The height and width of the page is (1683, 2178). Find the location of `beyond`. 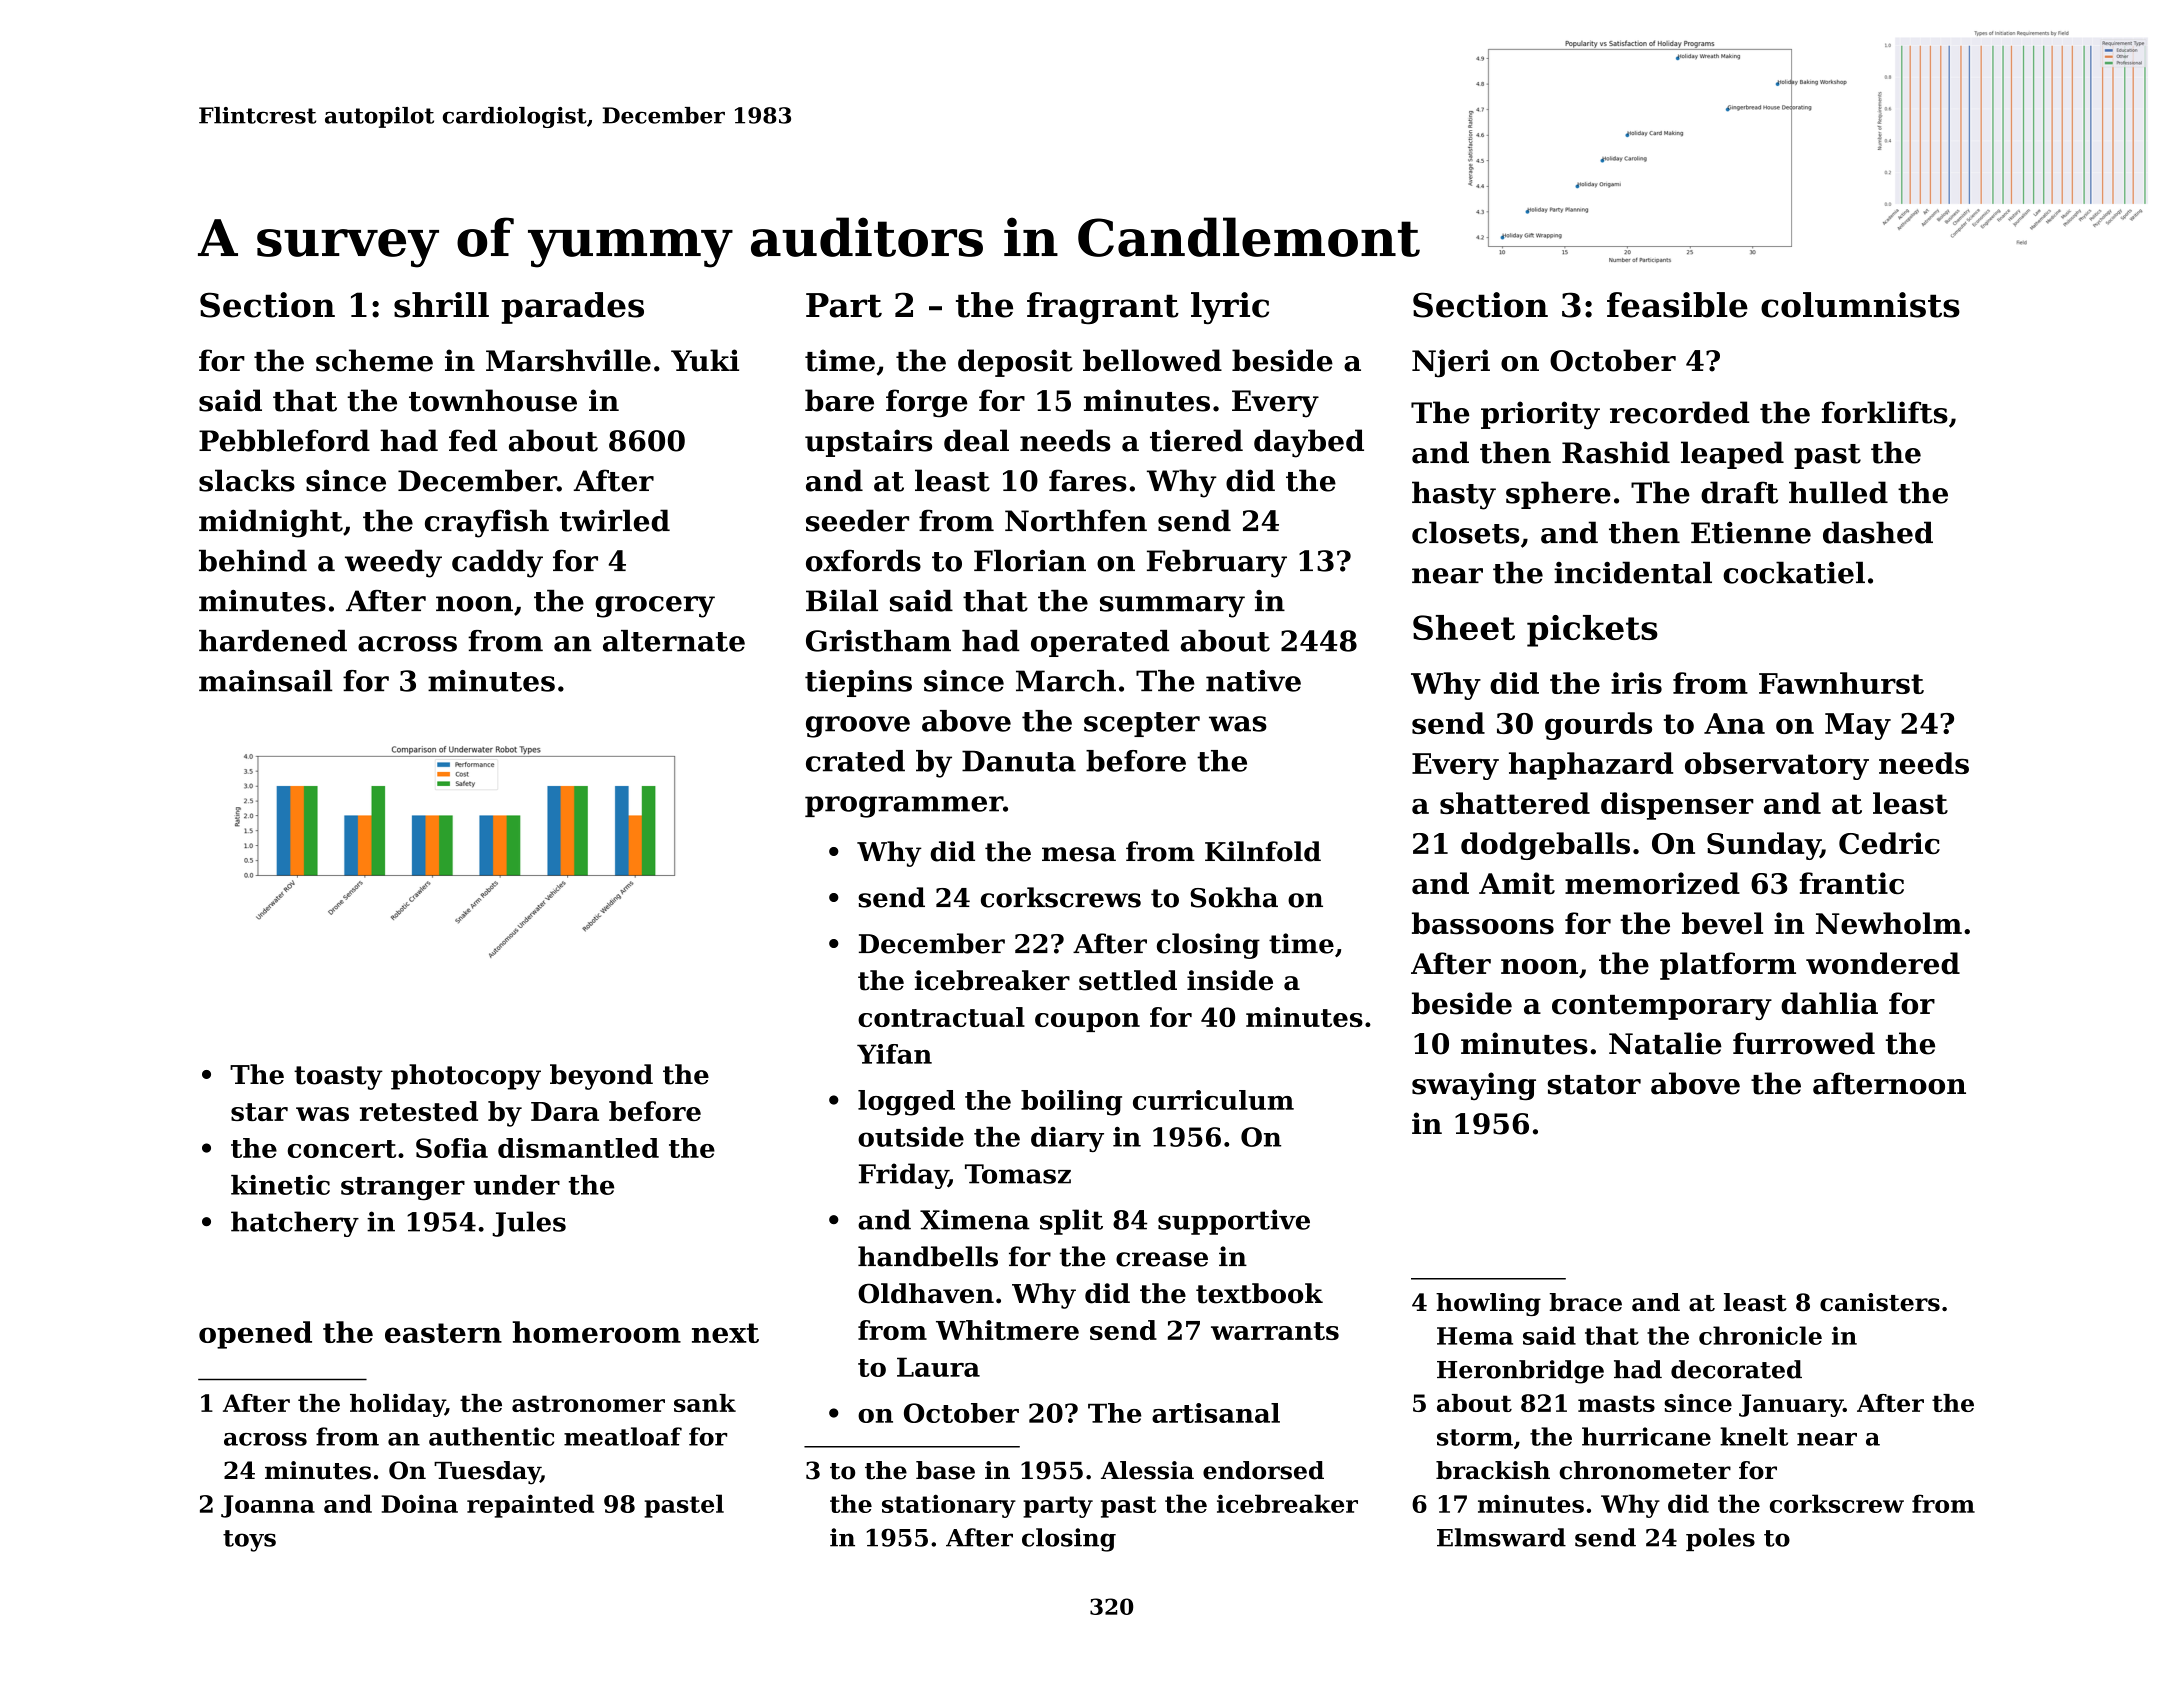

beyond is located at coordinates (601, 1077).
